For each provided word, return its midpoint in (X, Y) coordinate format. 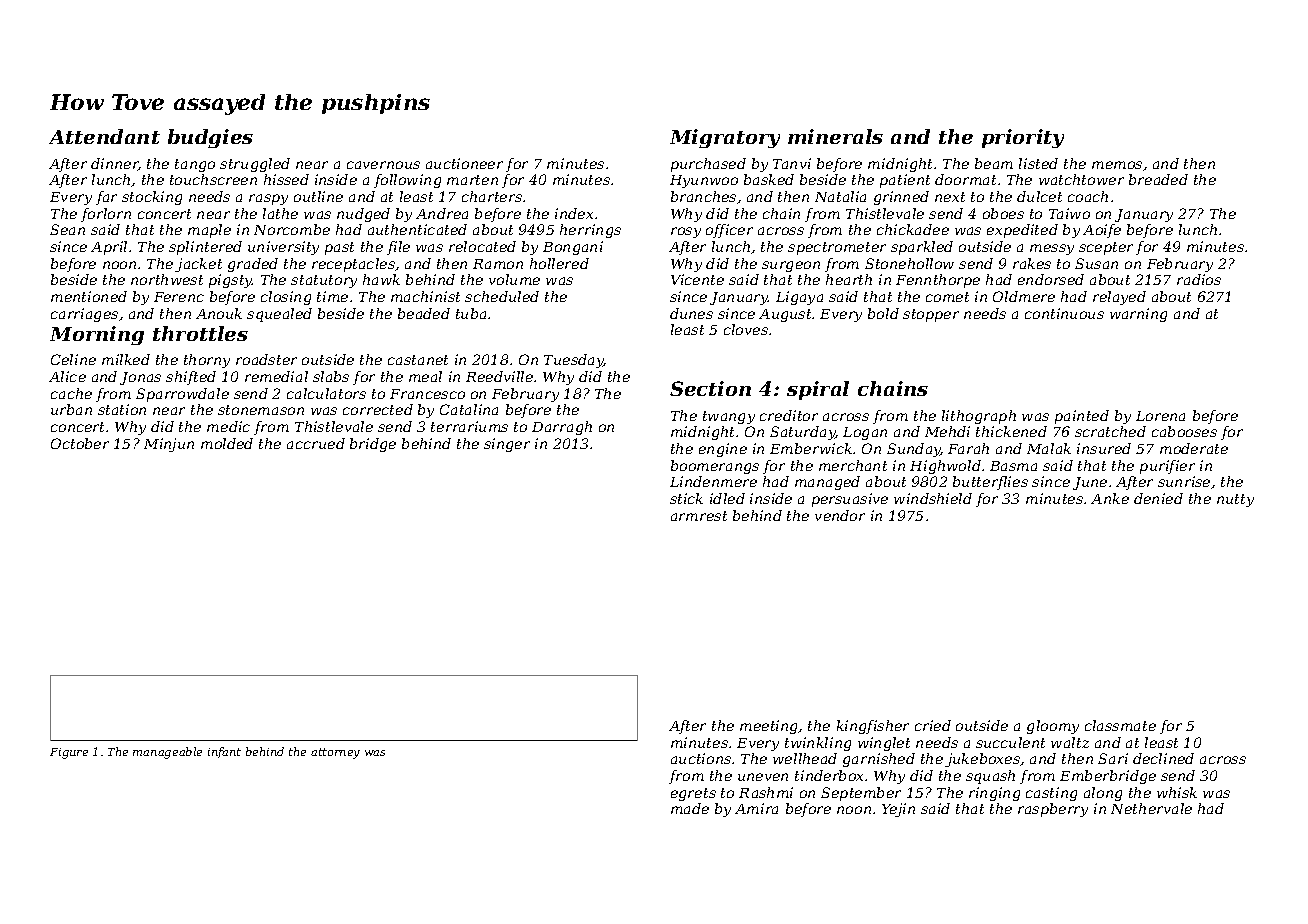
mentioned (89, 296)
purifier (1167, 467)
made (690, 808)
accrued (316, 443)
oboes (1003, 213)
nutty (1235, 500)
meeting (769, 727)
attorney (335, 753)
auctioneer (464, 163)
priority (1023, 138)
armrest (699, 516)
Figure (69, 753)
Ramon (498, 264)
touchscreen (213, 179)
